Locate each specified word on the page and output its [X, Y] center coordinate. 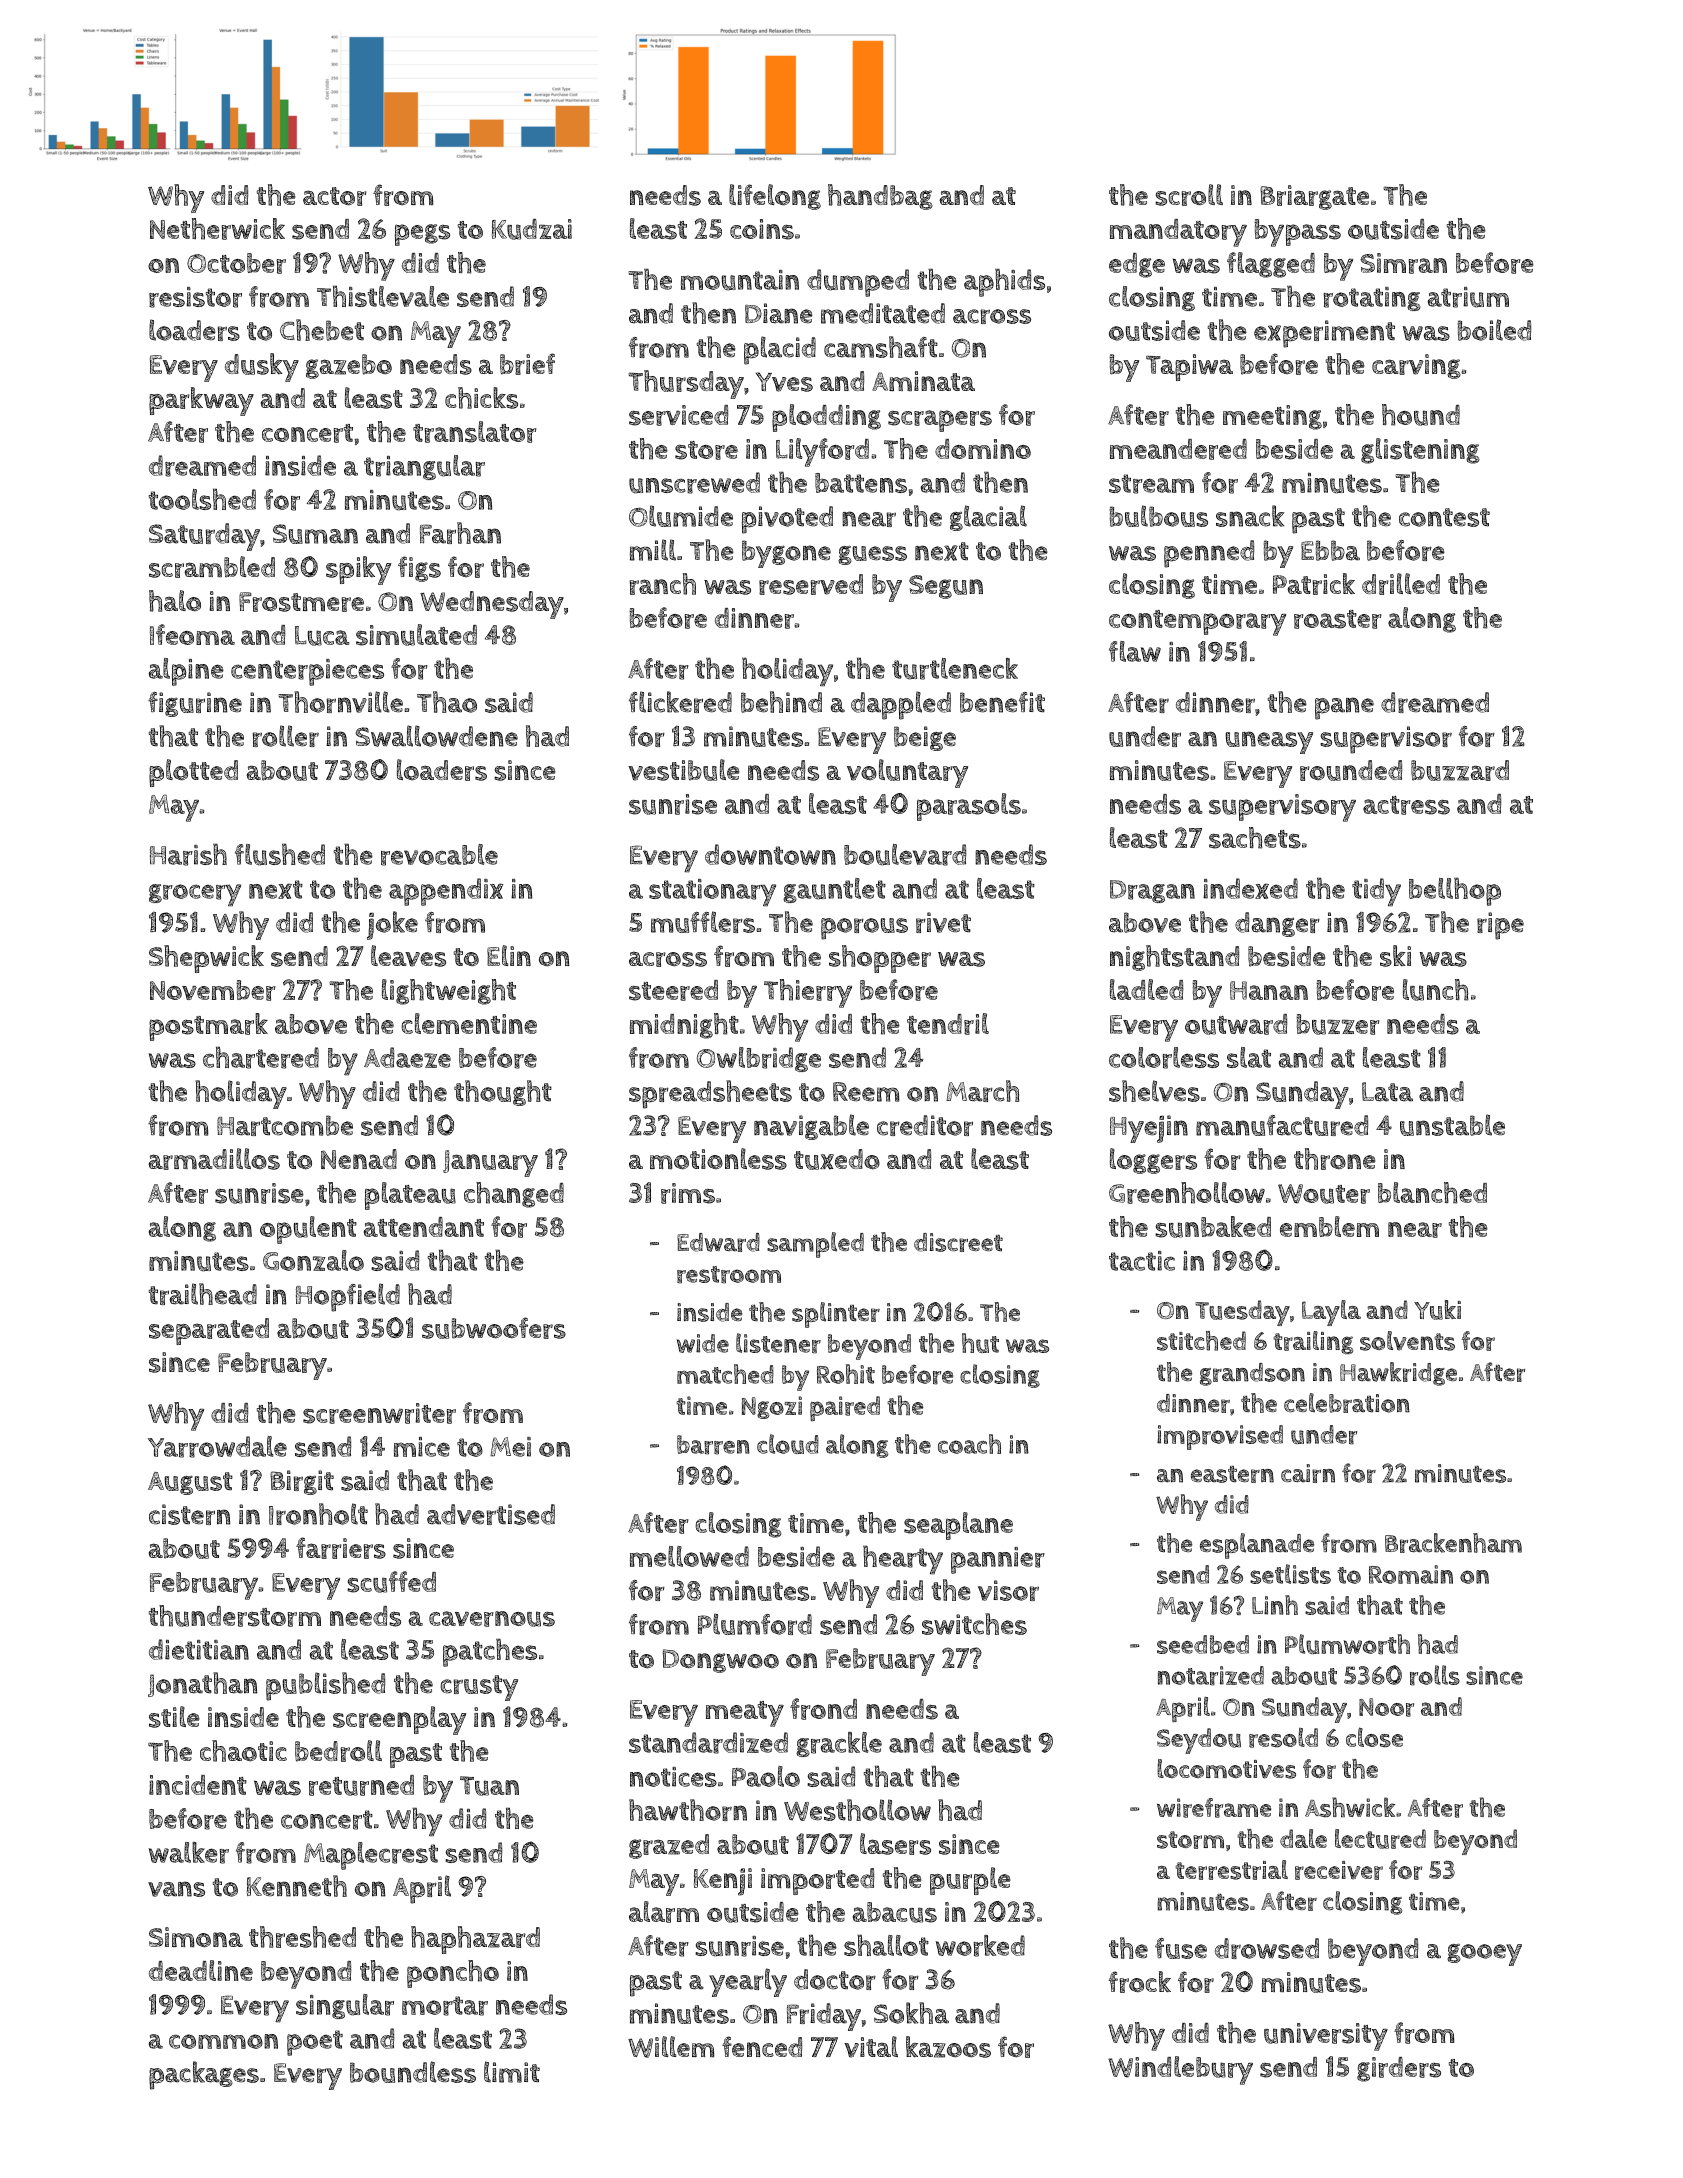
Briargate [1314, 197]
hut [980, 1343]
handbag [880, 197]
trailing [1313, 1342]
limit [512, 2072]
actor [335, 196]
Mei [510, 1447]
